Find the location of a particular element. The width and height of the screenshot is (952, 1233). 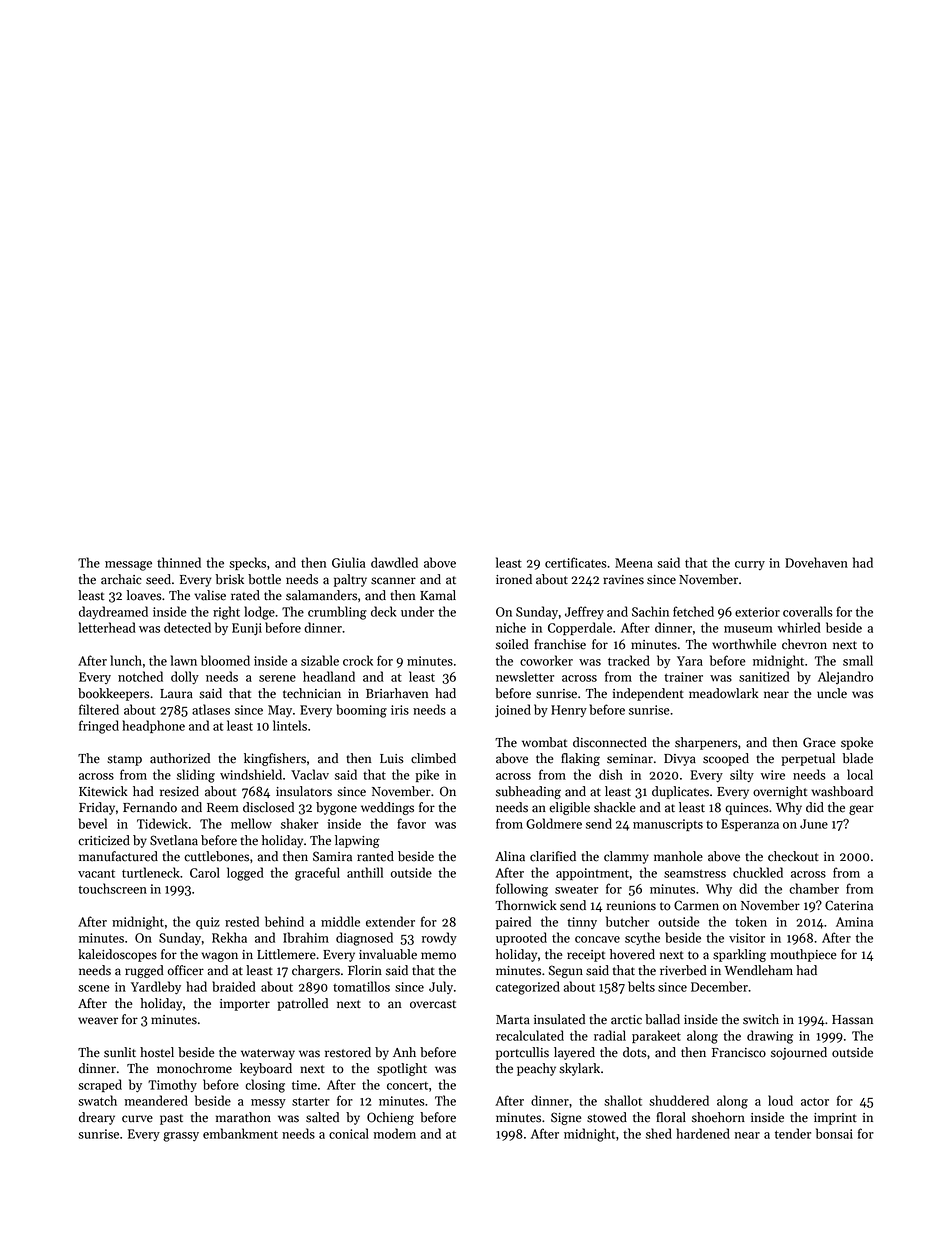

Giulia is located at coordinates (348, 562).
